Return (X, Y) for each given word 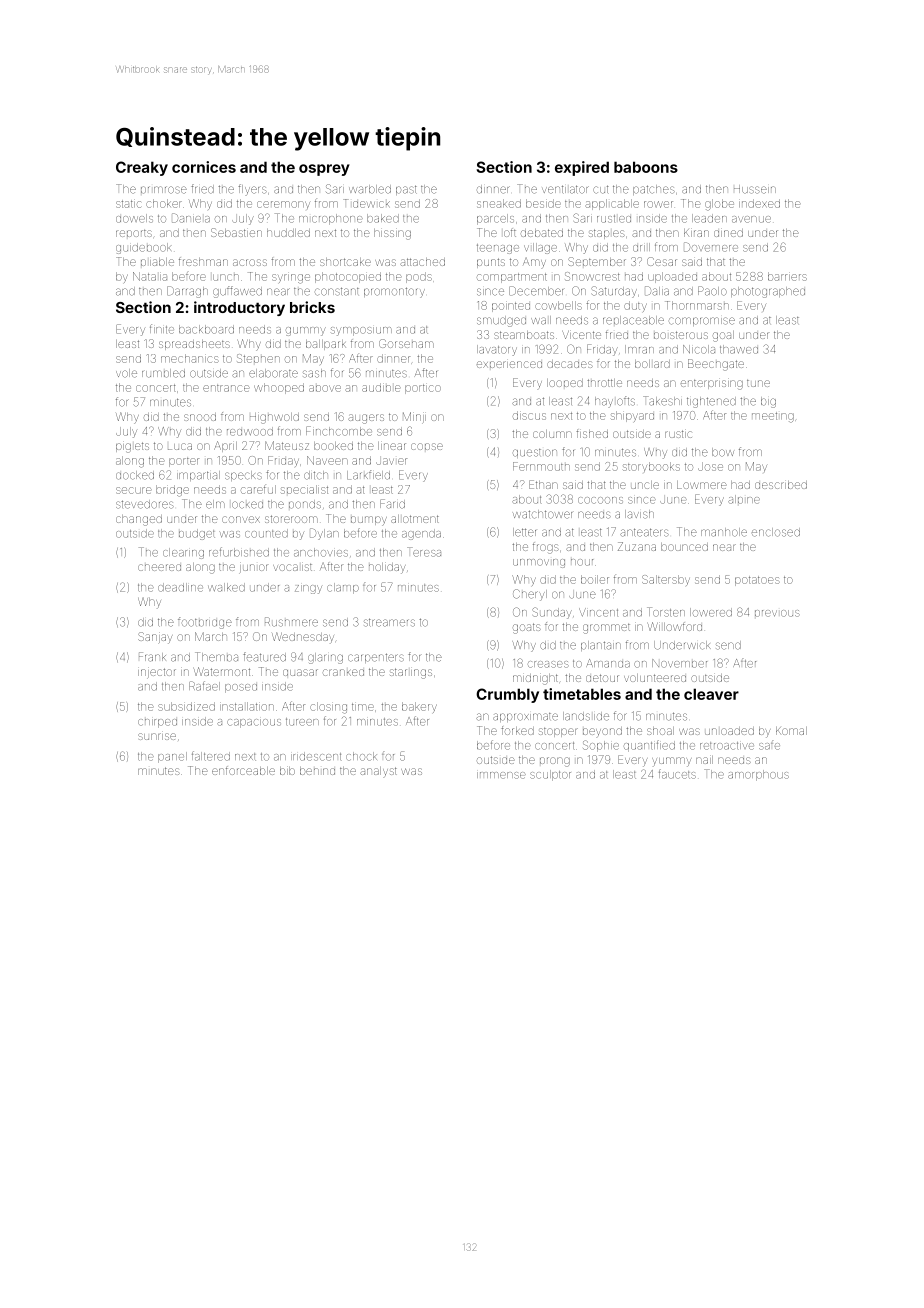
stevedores (145, 504)
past (406, 190)
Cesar (662, 261)
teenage (498, 249)
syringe (291, 279)
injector (157, 672)
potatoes (757, 581)
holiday (387, 568)
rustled (614, 219)
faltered (211, 756)
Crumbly (507, 695)
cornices (204, 167)
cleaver (711, 694)
